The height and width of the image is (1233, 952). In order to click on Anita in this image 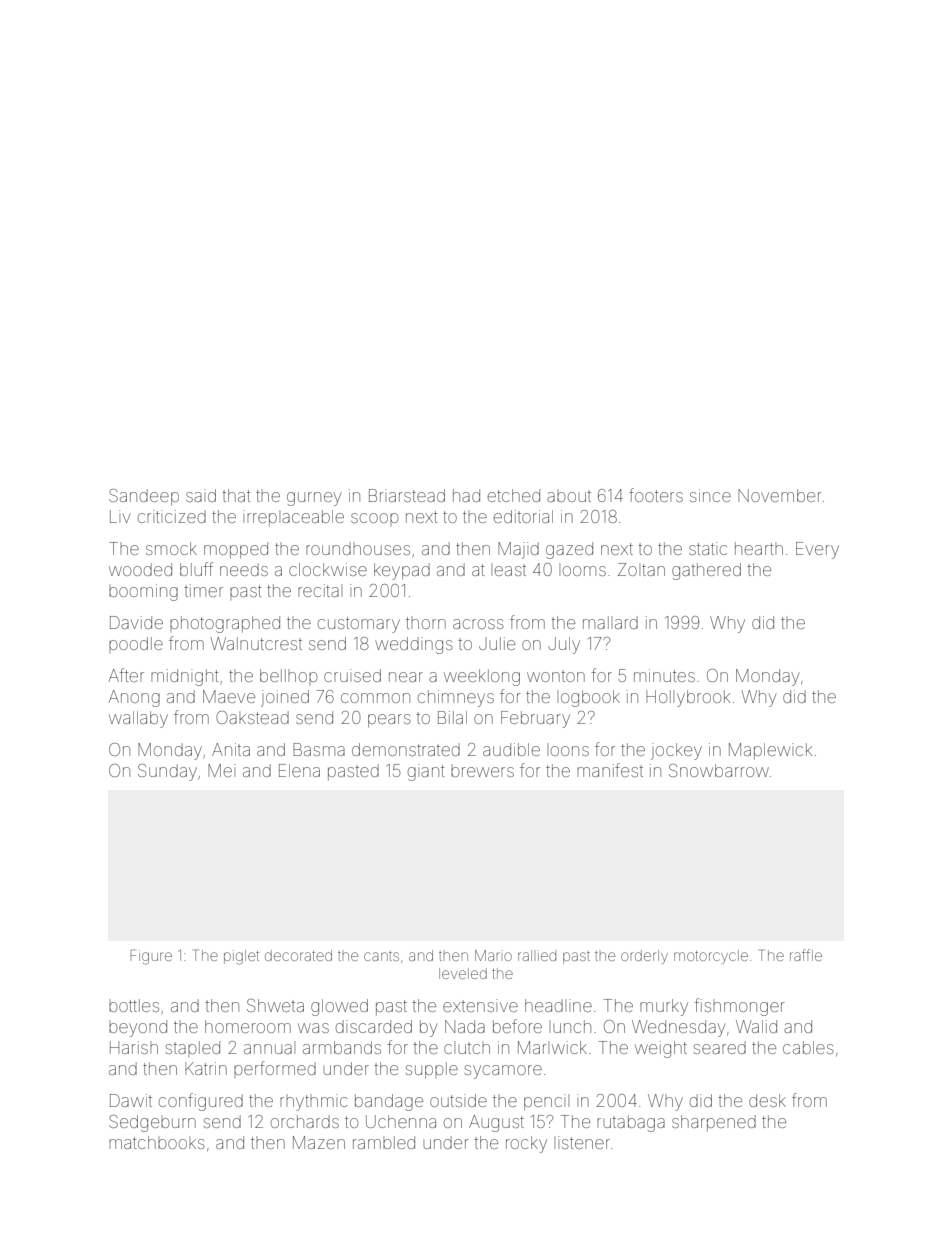, I will do `click(231, 749)`.
